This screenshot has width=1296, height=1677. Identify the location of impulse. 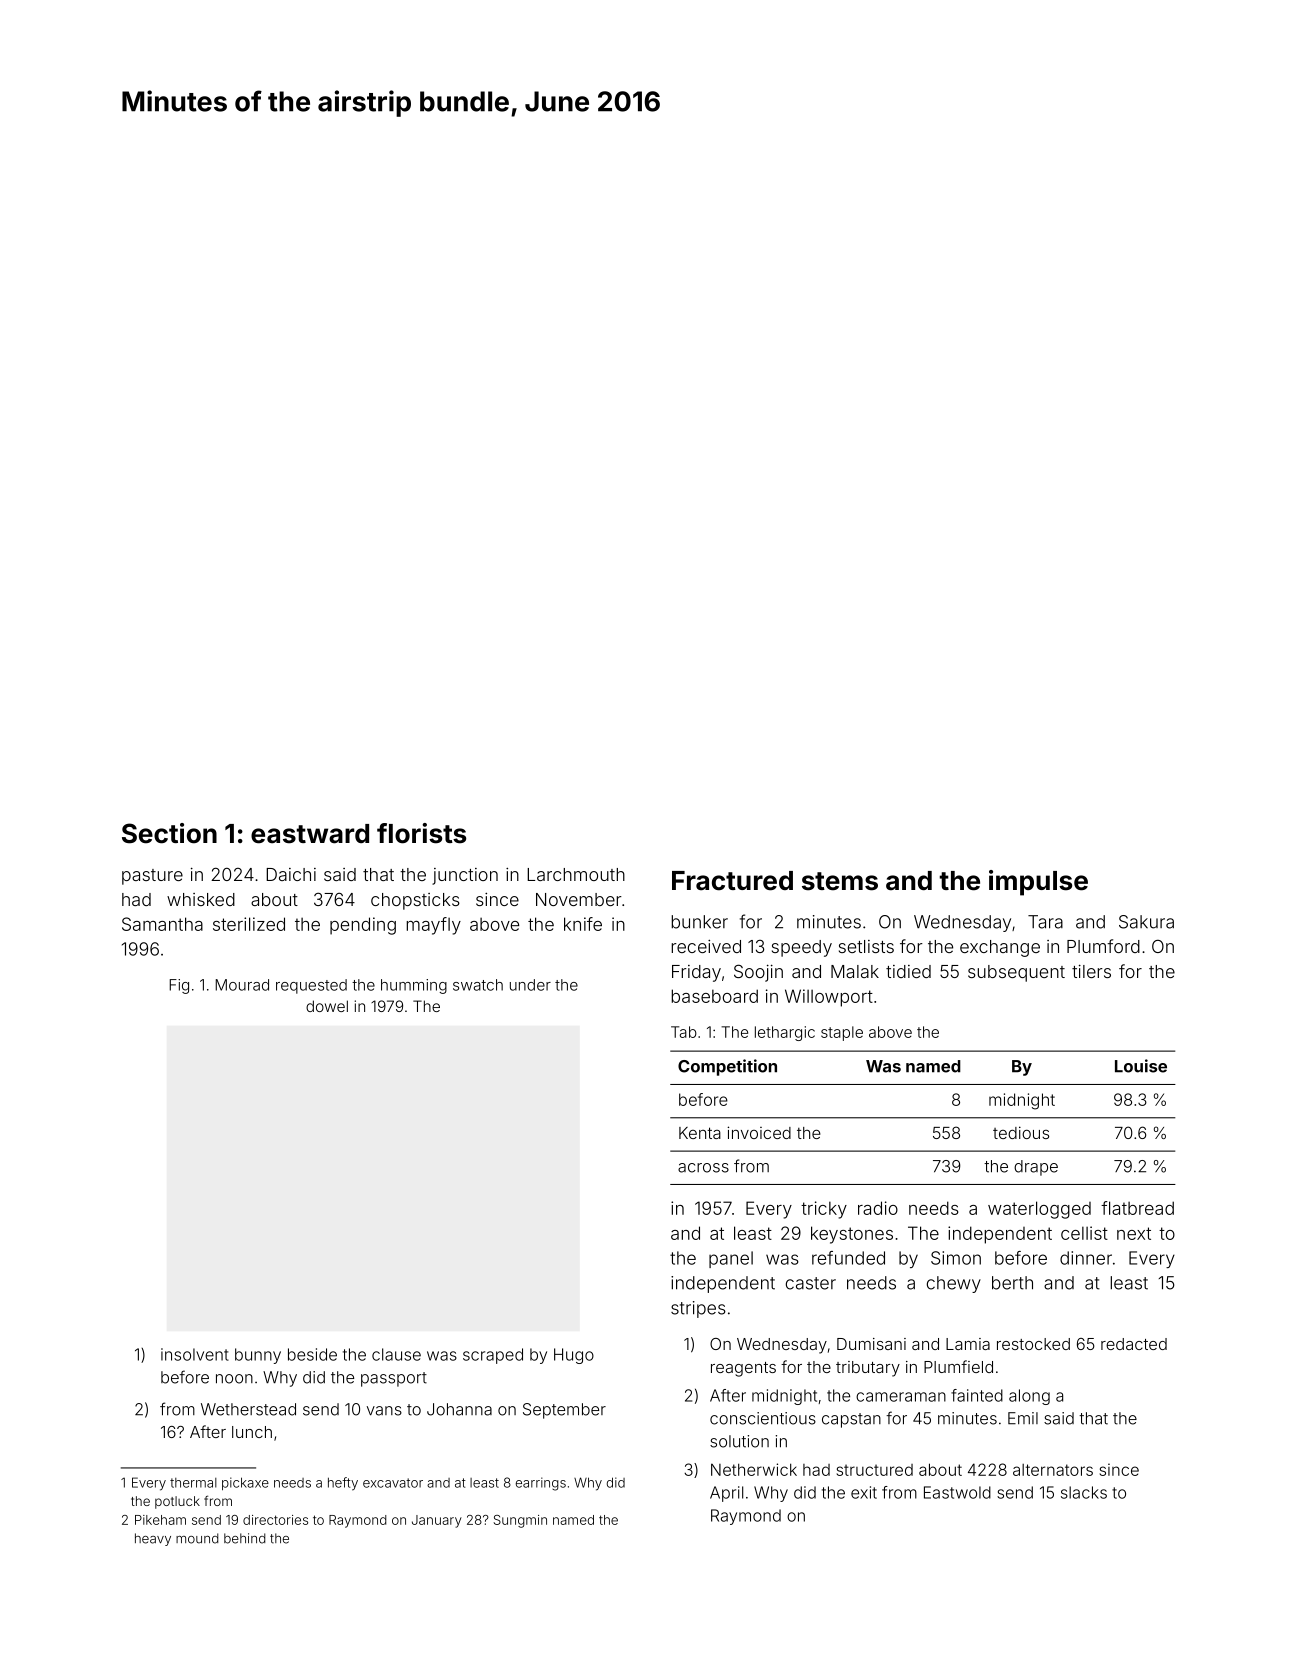
(1038, 883).
